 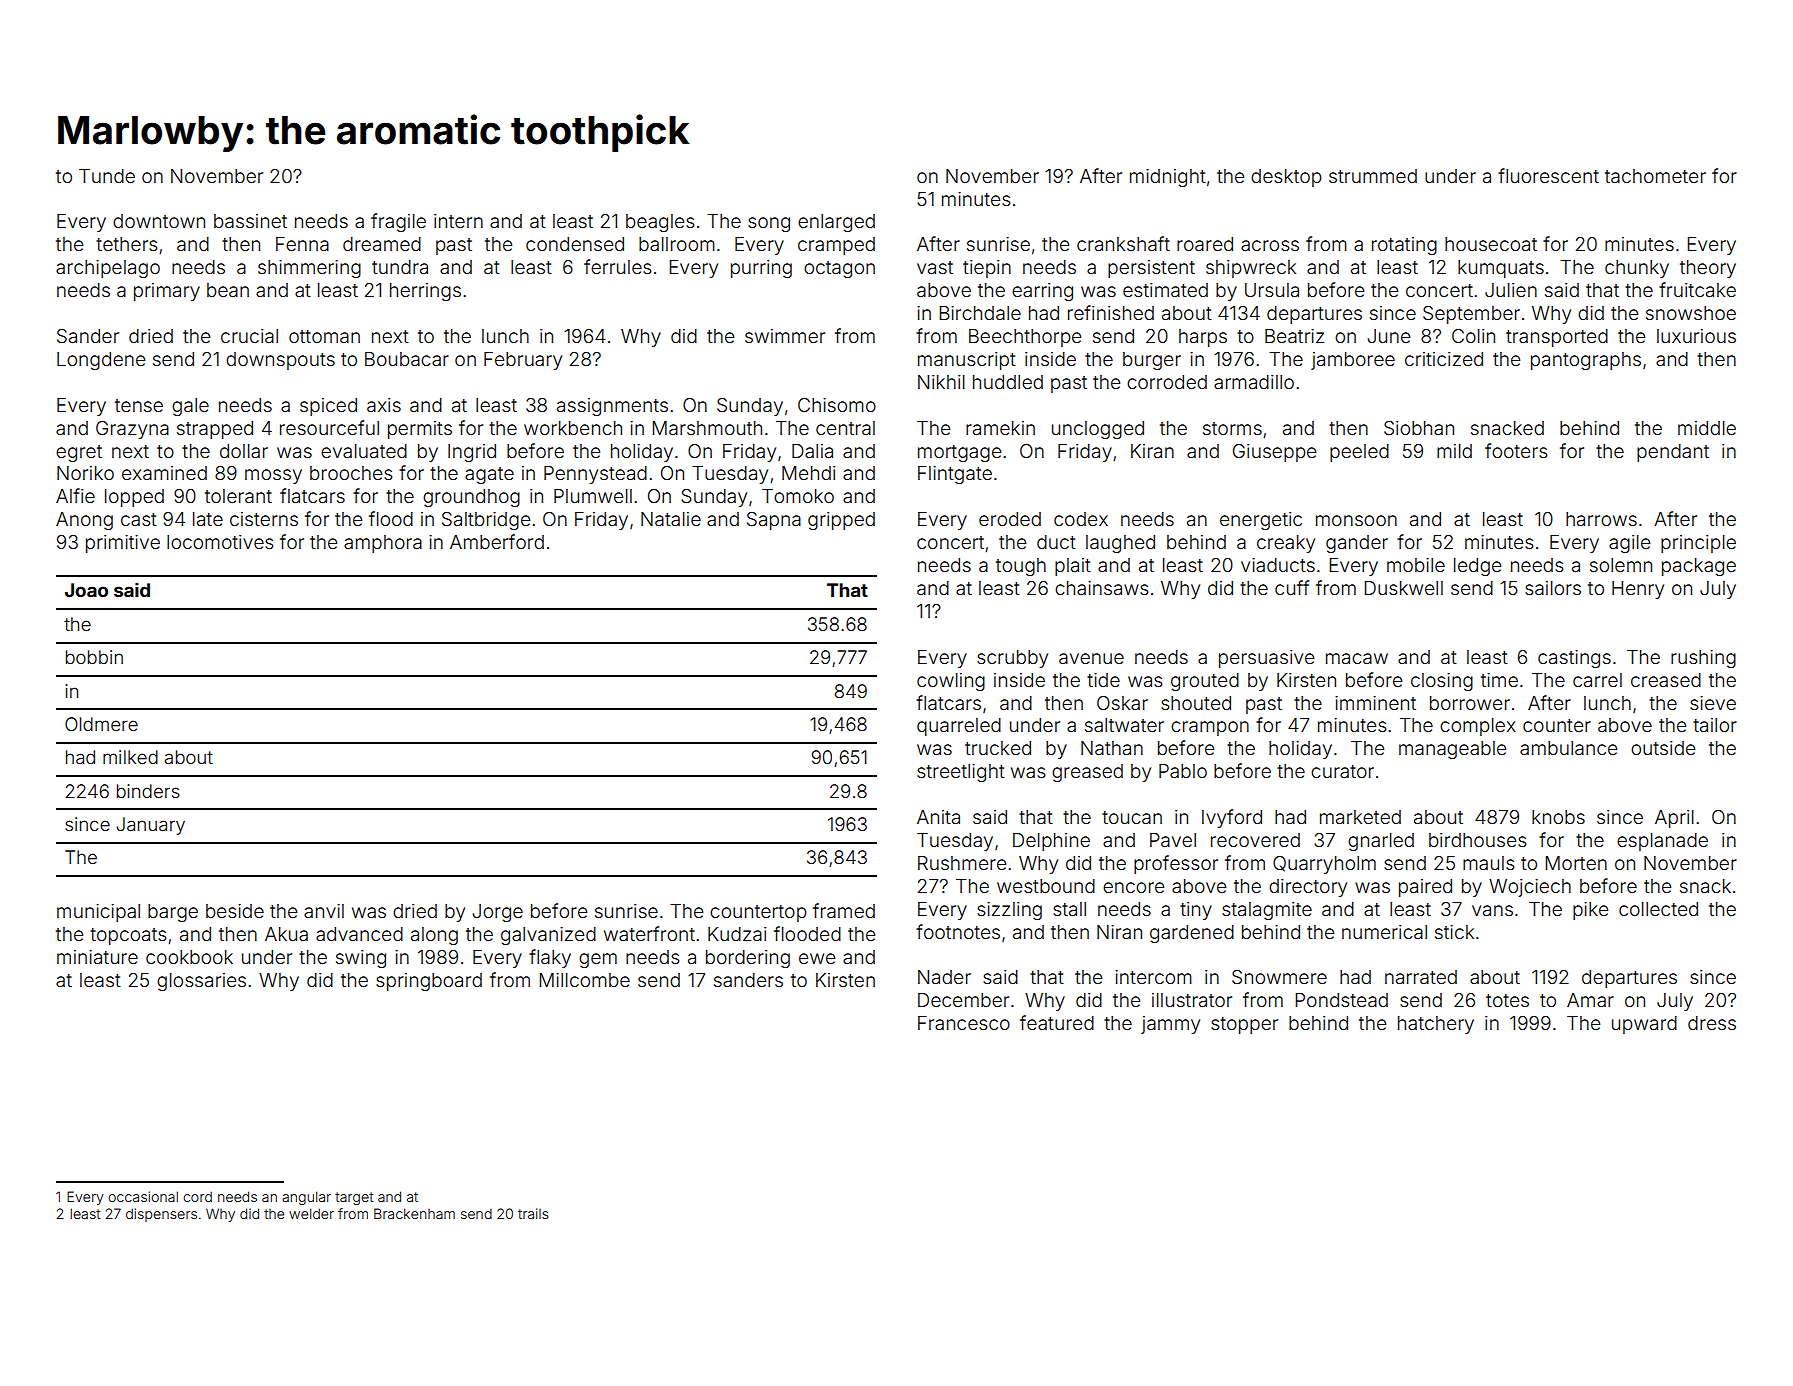 What do you see at coordinates (1644, 1025) in the document?
I see `upward` at bounding box center [1644, 1025].
